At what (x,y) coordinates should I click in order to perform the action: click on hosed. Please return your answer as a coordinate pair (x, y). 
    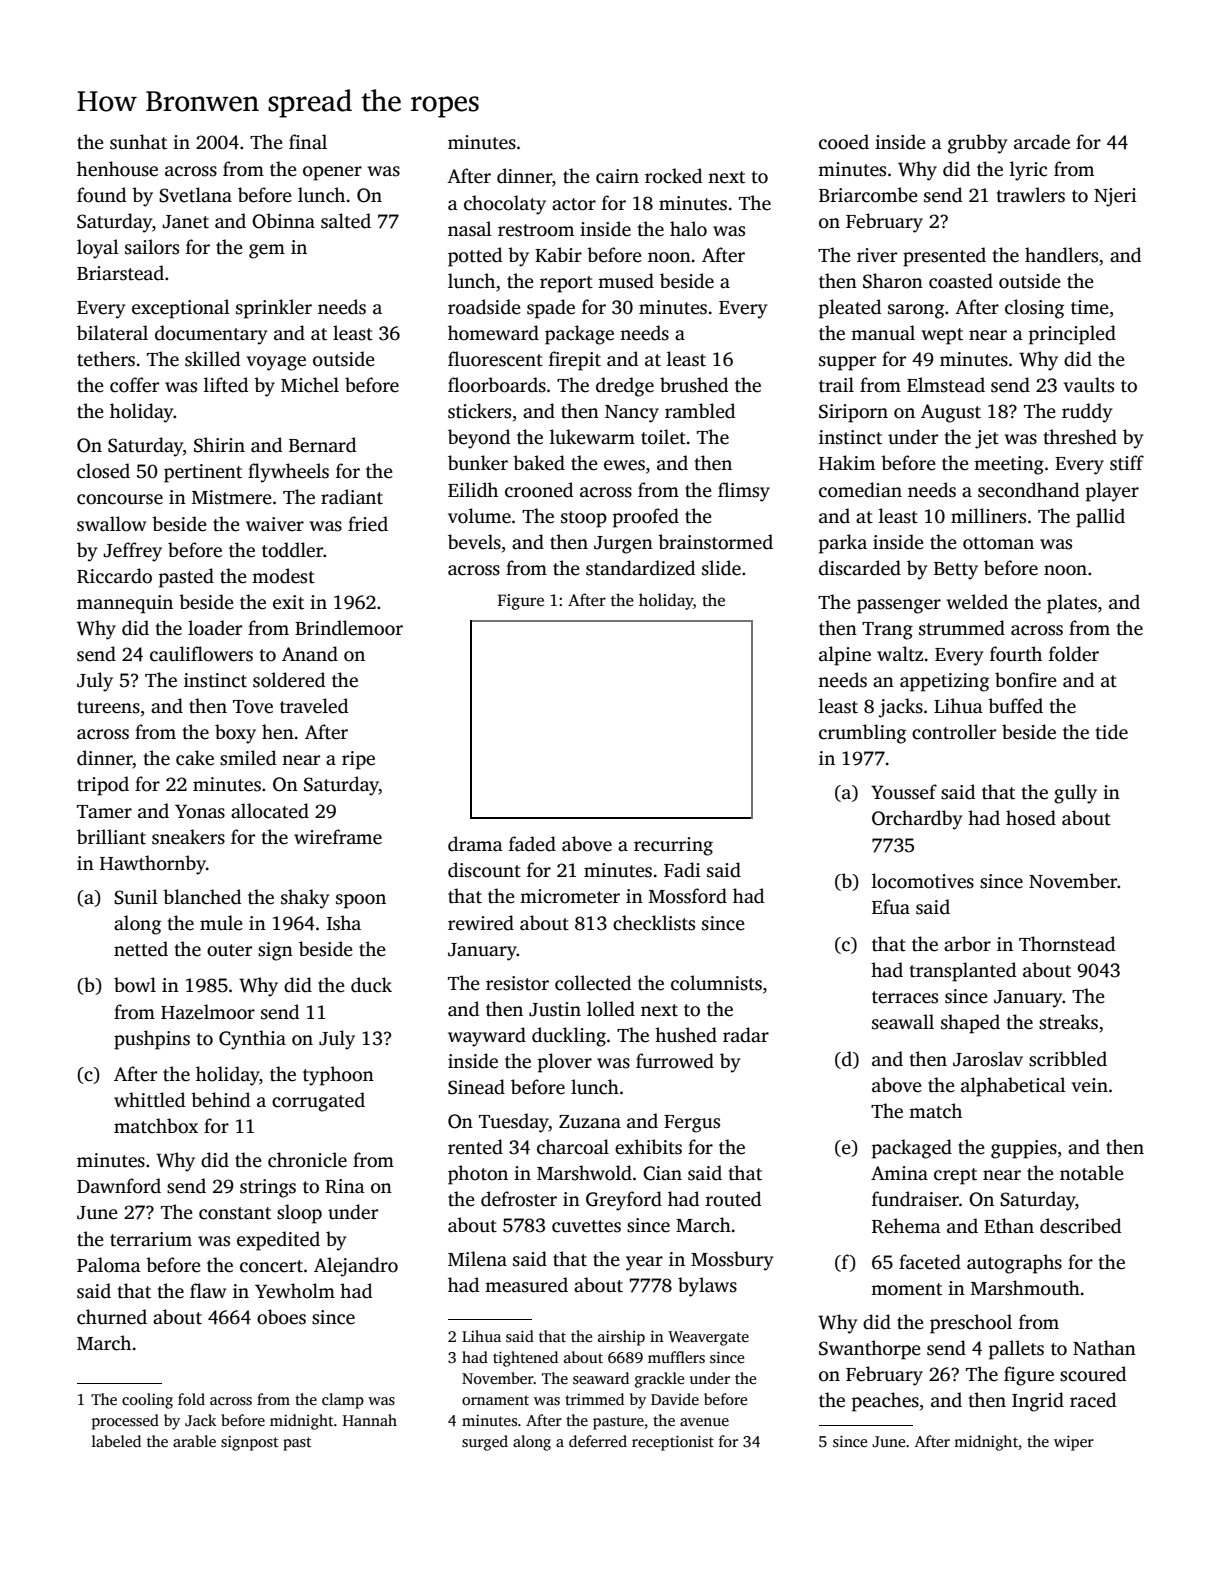
    Looking at the image, I should click on (1031, 818).
